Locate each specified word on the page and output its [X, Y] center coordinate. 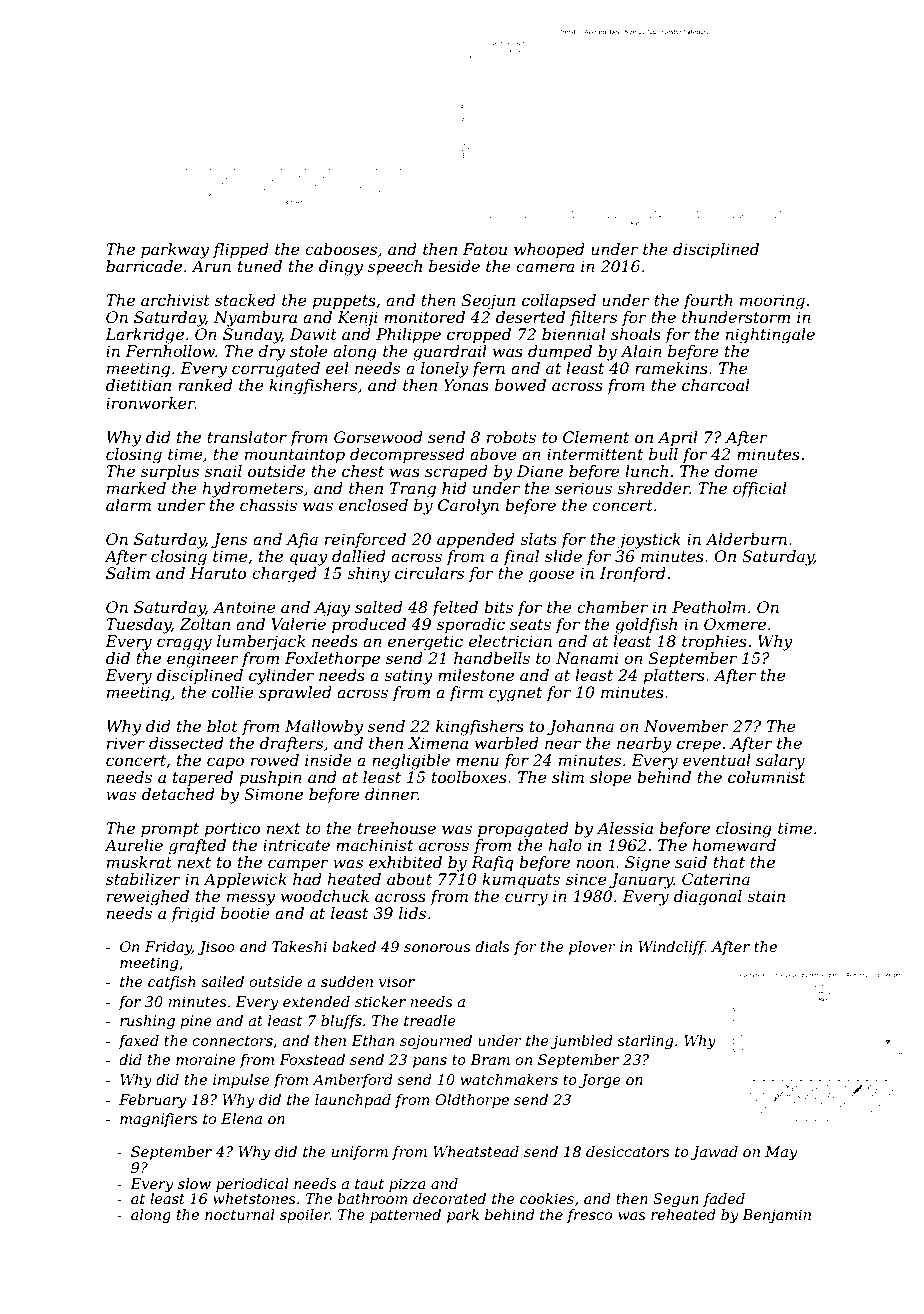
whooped [549, 250]
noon [595, 863]
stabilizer [143, 879]
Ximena [438, 743]
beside [454, 266]
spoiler [305, 1216]
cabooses [341, 249]
